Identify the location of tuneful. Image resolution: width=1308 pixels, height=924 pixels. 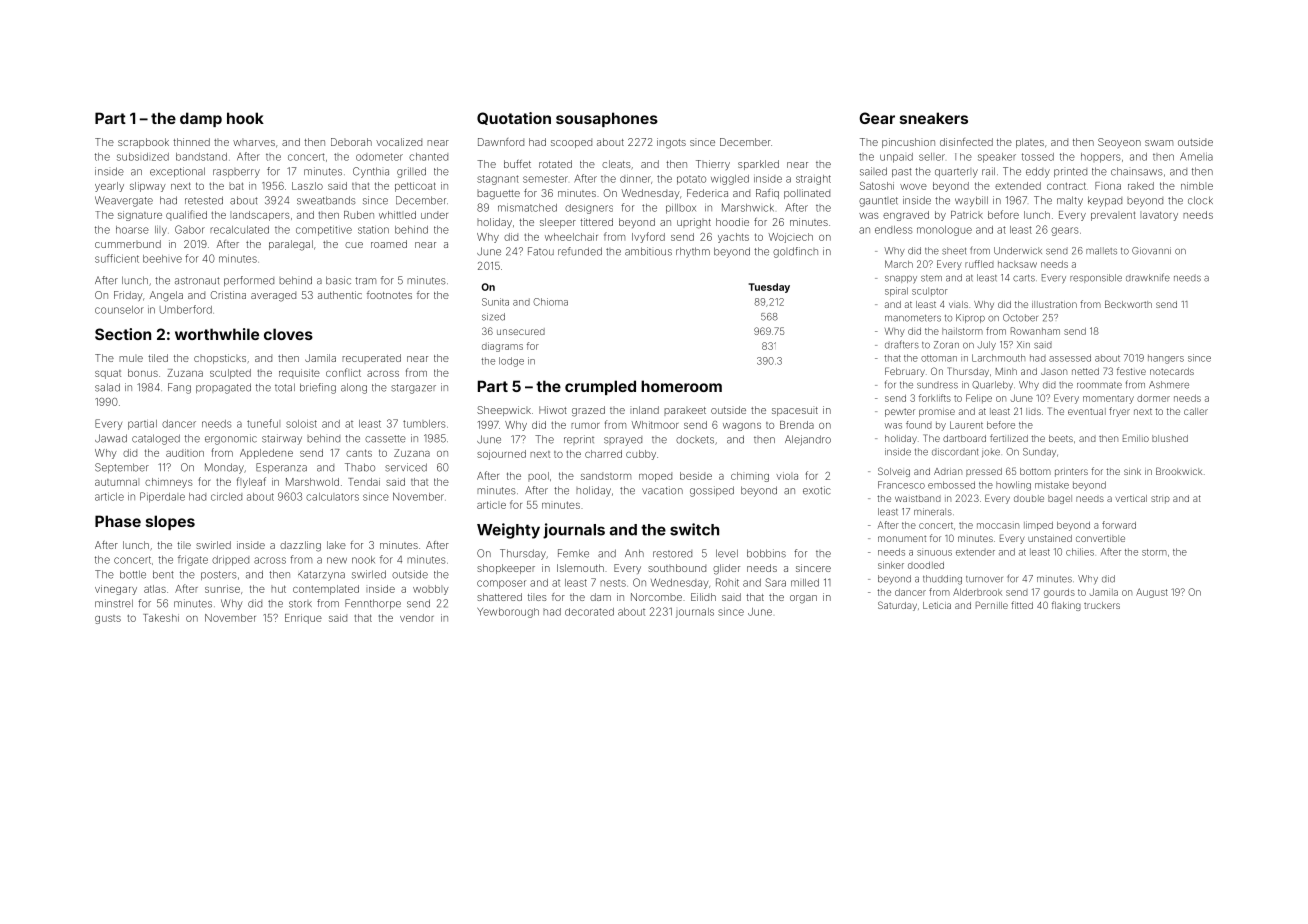
(263, 423).
